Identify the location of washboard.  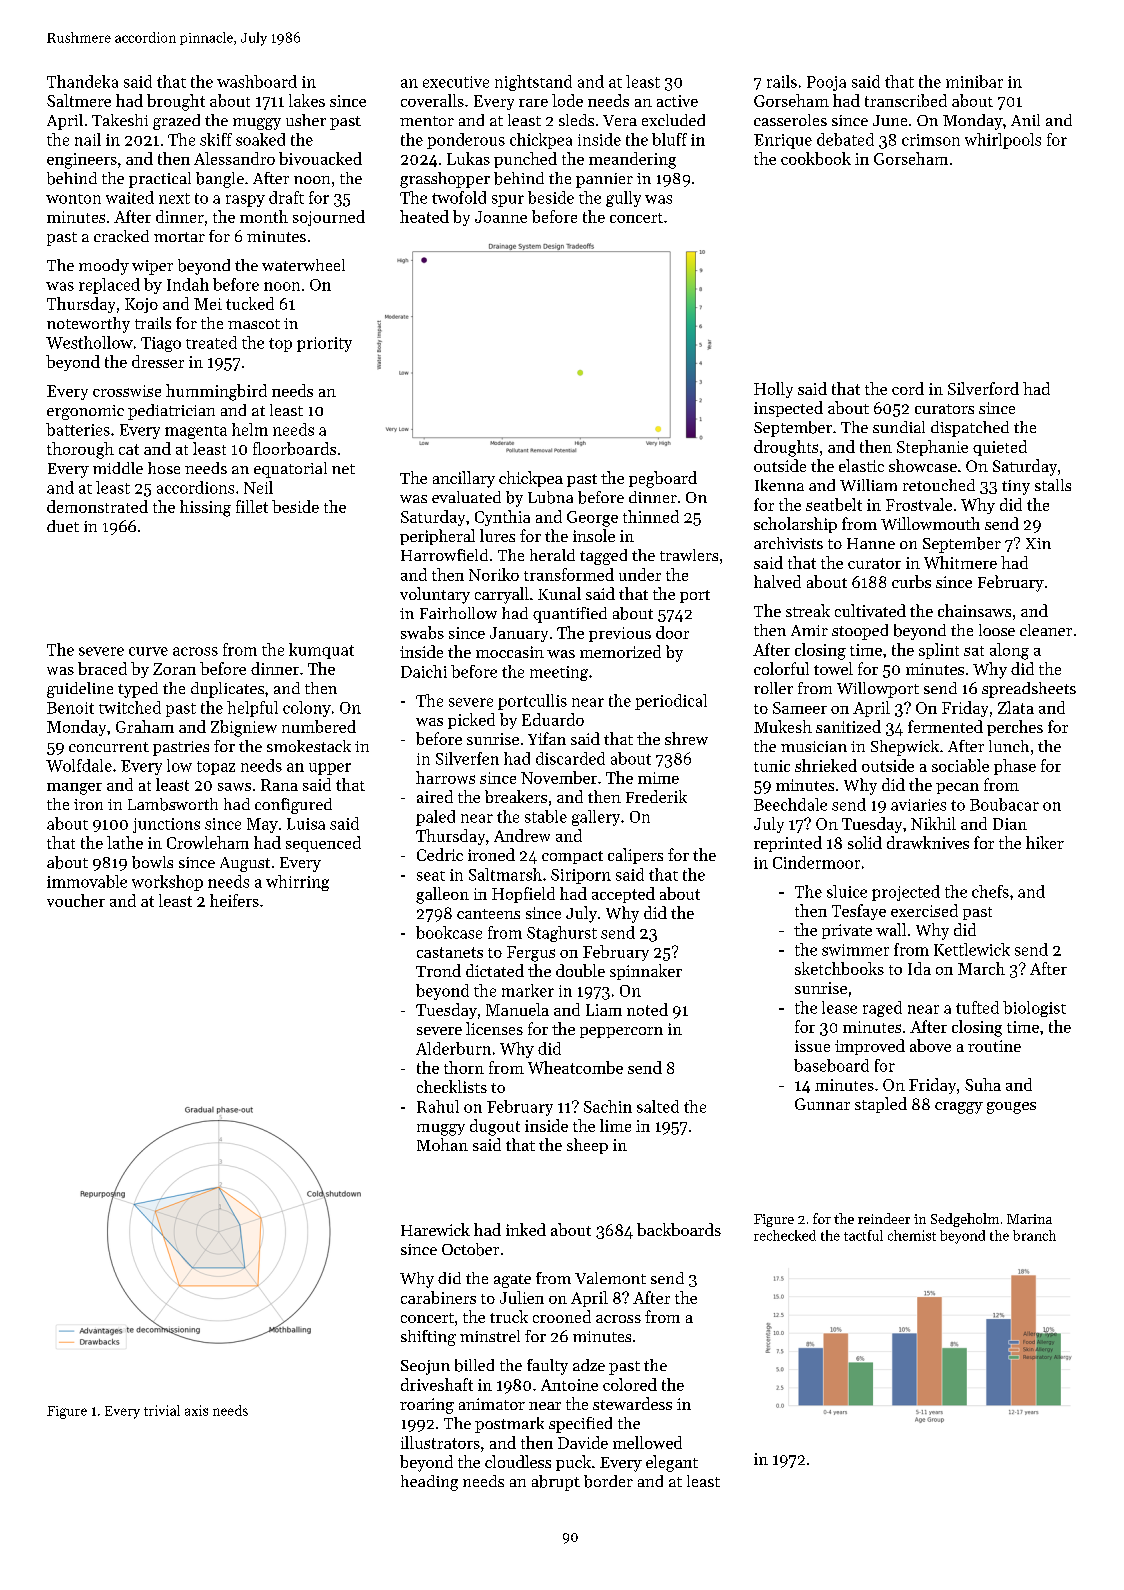
(257, 81).
